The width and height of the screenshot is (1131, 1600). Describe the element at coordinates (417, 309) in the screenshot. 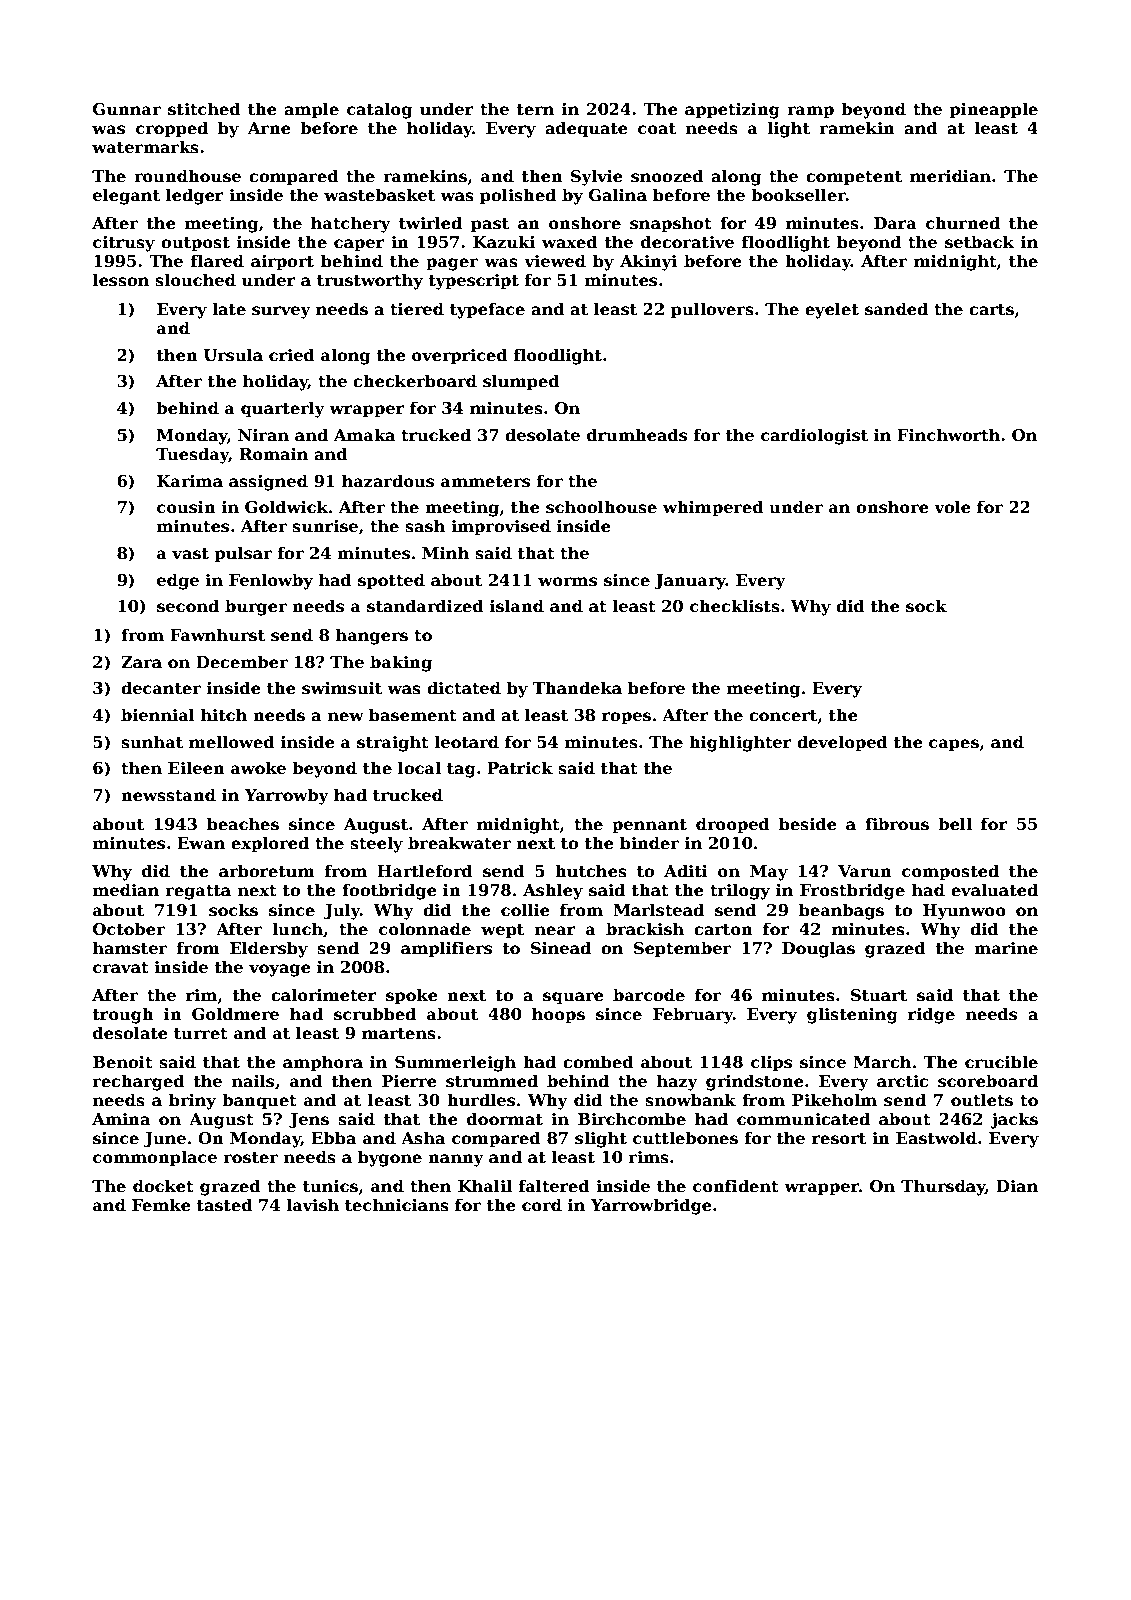

I see `tiered` at that location.
